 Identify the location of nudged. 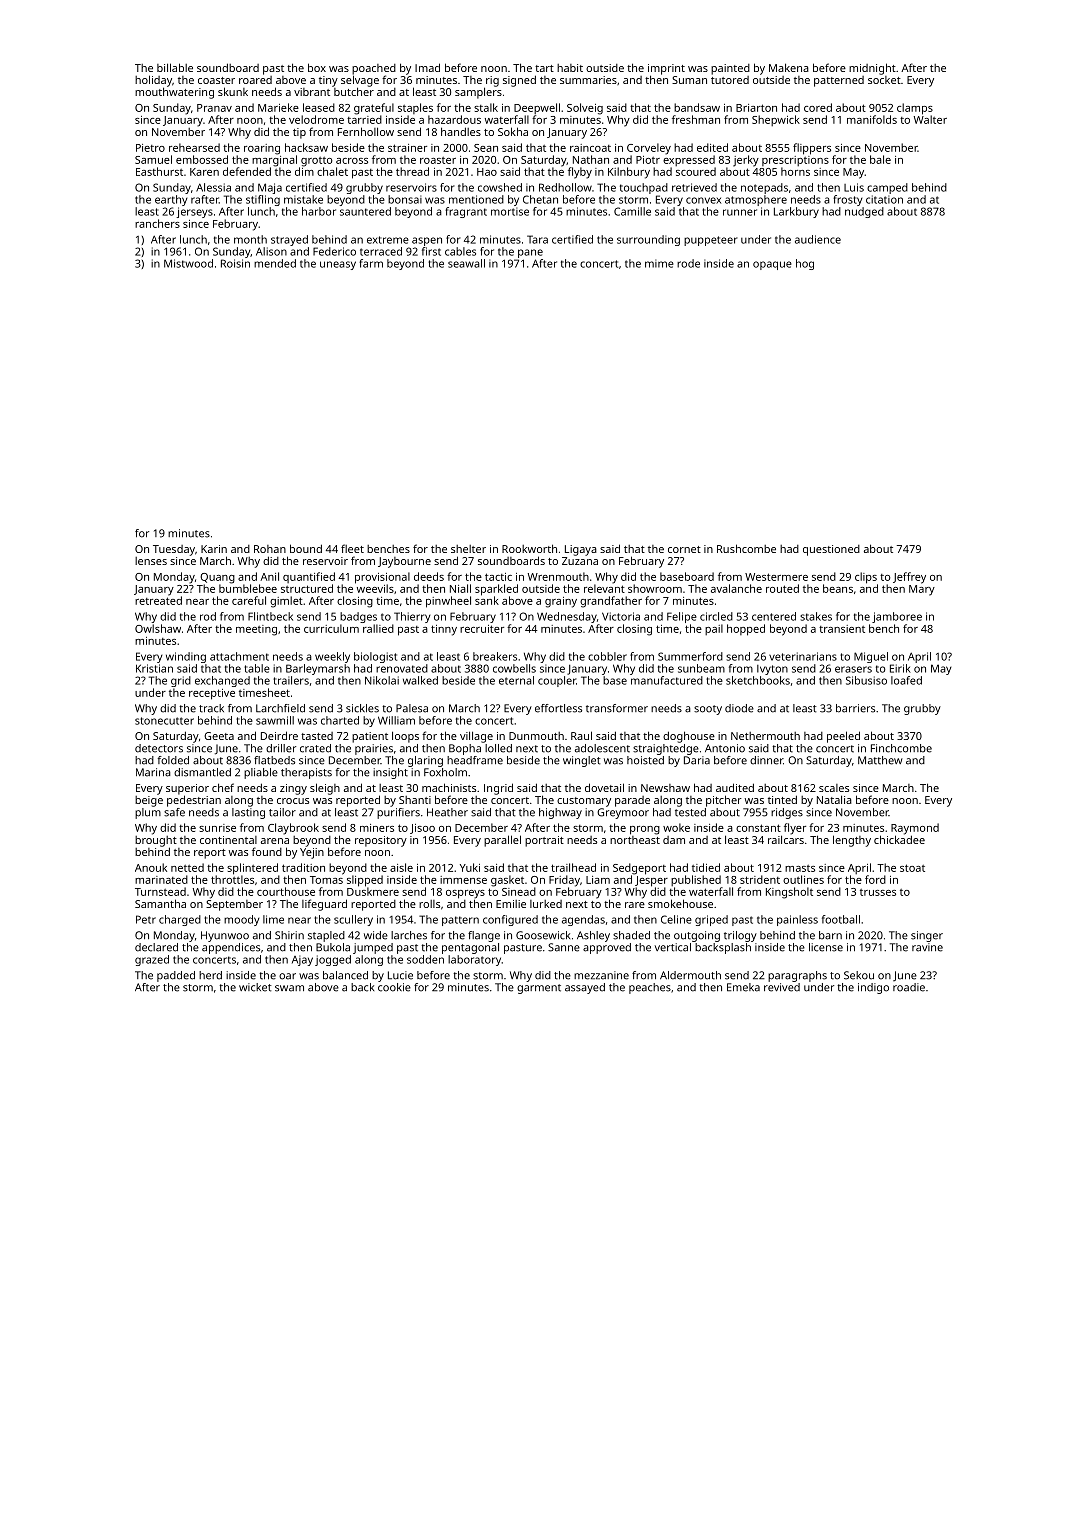
(864, 212).
